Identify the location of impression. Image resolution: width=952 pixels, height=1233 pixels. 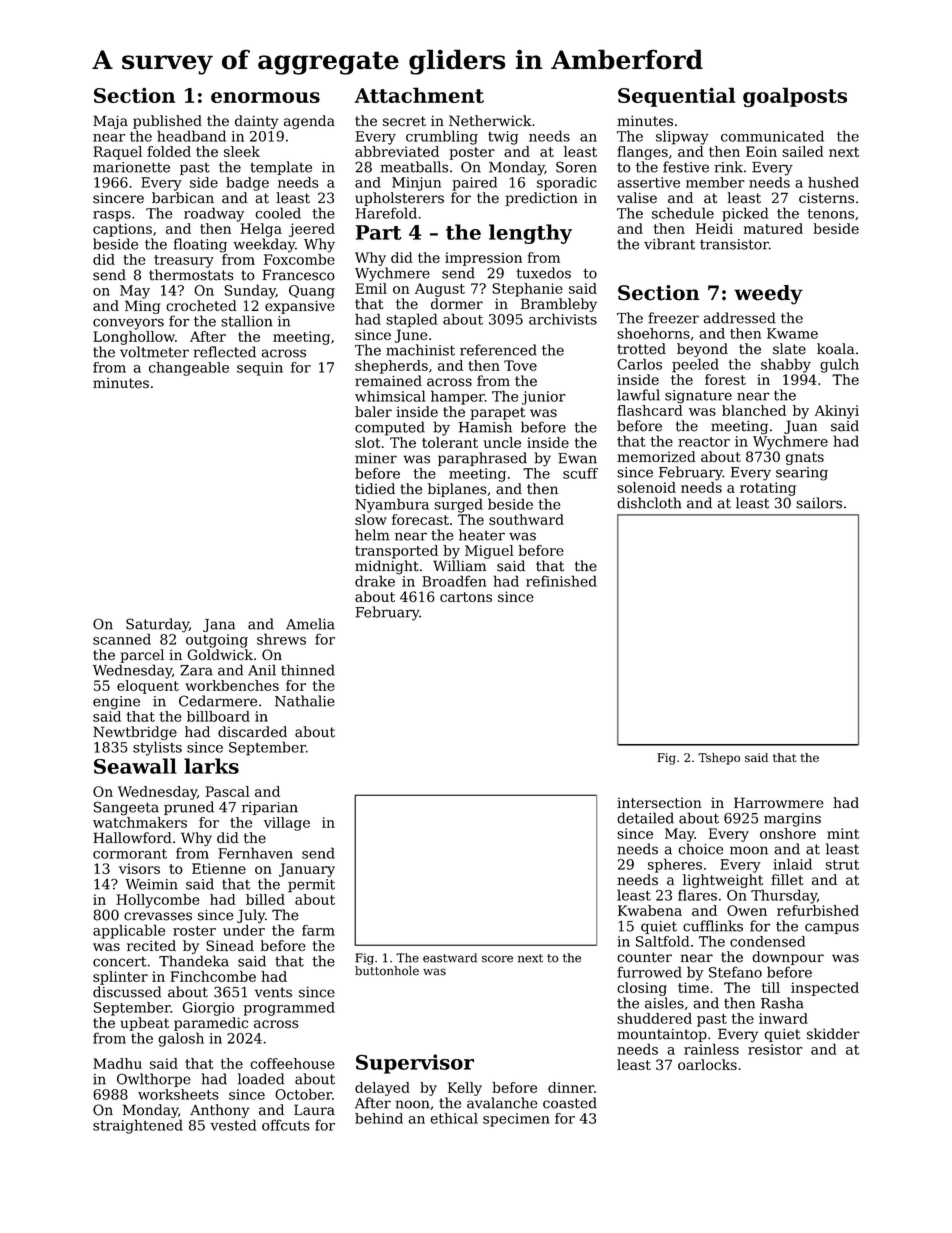
(483, 259).
